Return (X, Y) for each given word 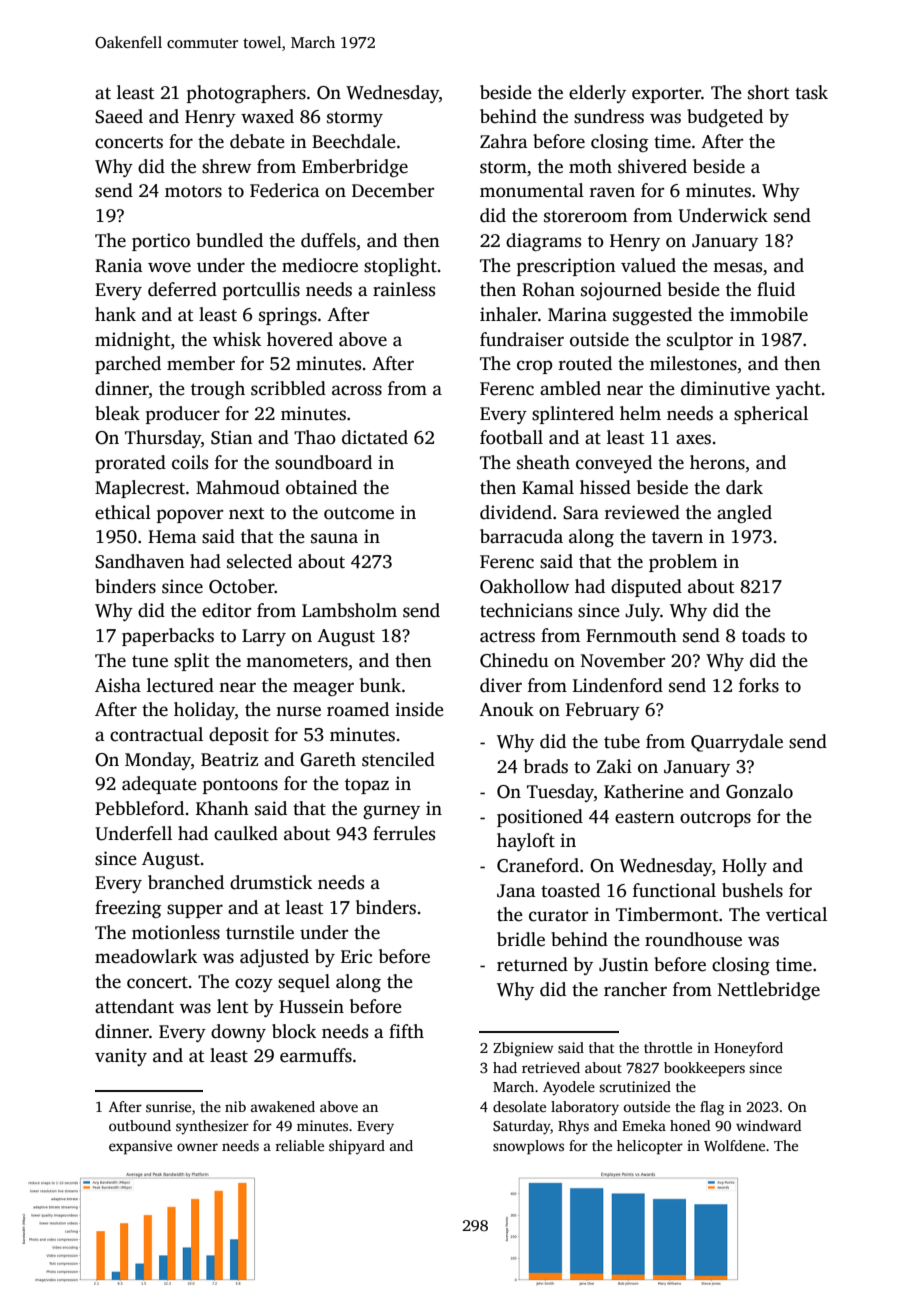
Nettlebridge (769, 991)
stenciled (398, 759)
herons (717, 462)
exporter (666, 95)
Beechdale (354, 141)
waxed (267, 116)
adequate (159, 785)
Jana (516, 891)
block (294, 1031)
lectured (180, 685)
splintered (573, 415)
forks (759, 685)
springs (288, 316)
